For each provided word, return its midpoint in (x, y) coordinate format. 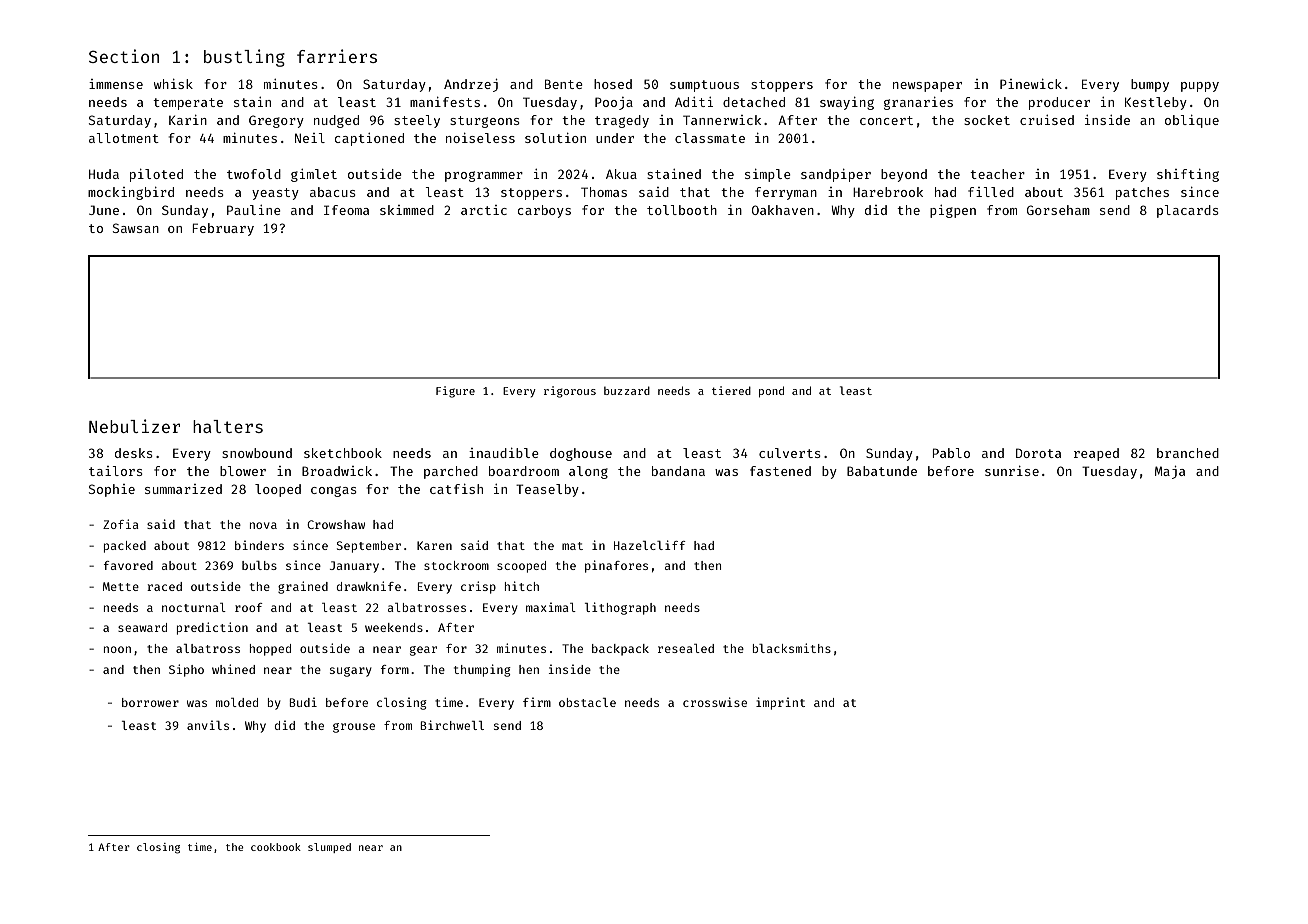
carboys (544, 211)
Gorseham (1058, 210)
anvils (208, 725)
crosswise (715, 702)
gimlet (314, 175)
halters (228, 426)
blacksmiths (792, 648)
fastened (780, 471)
